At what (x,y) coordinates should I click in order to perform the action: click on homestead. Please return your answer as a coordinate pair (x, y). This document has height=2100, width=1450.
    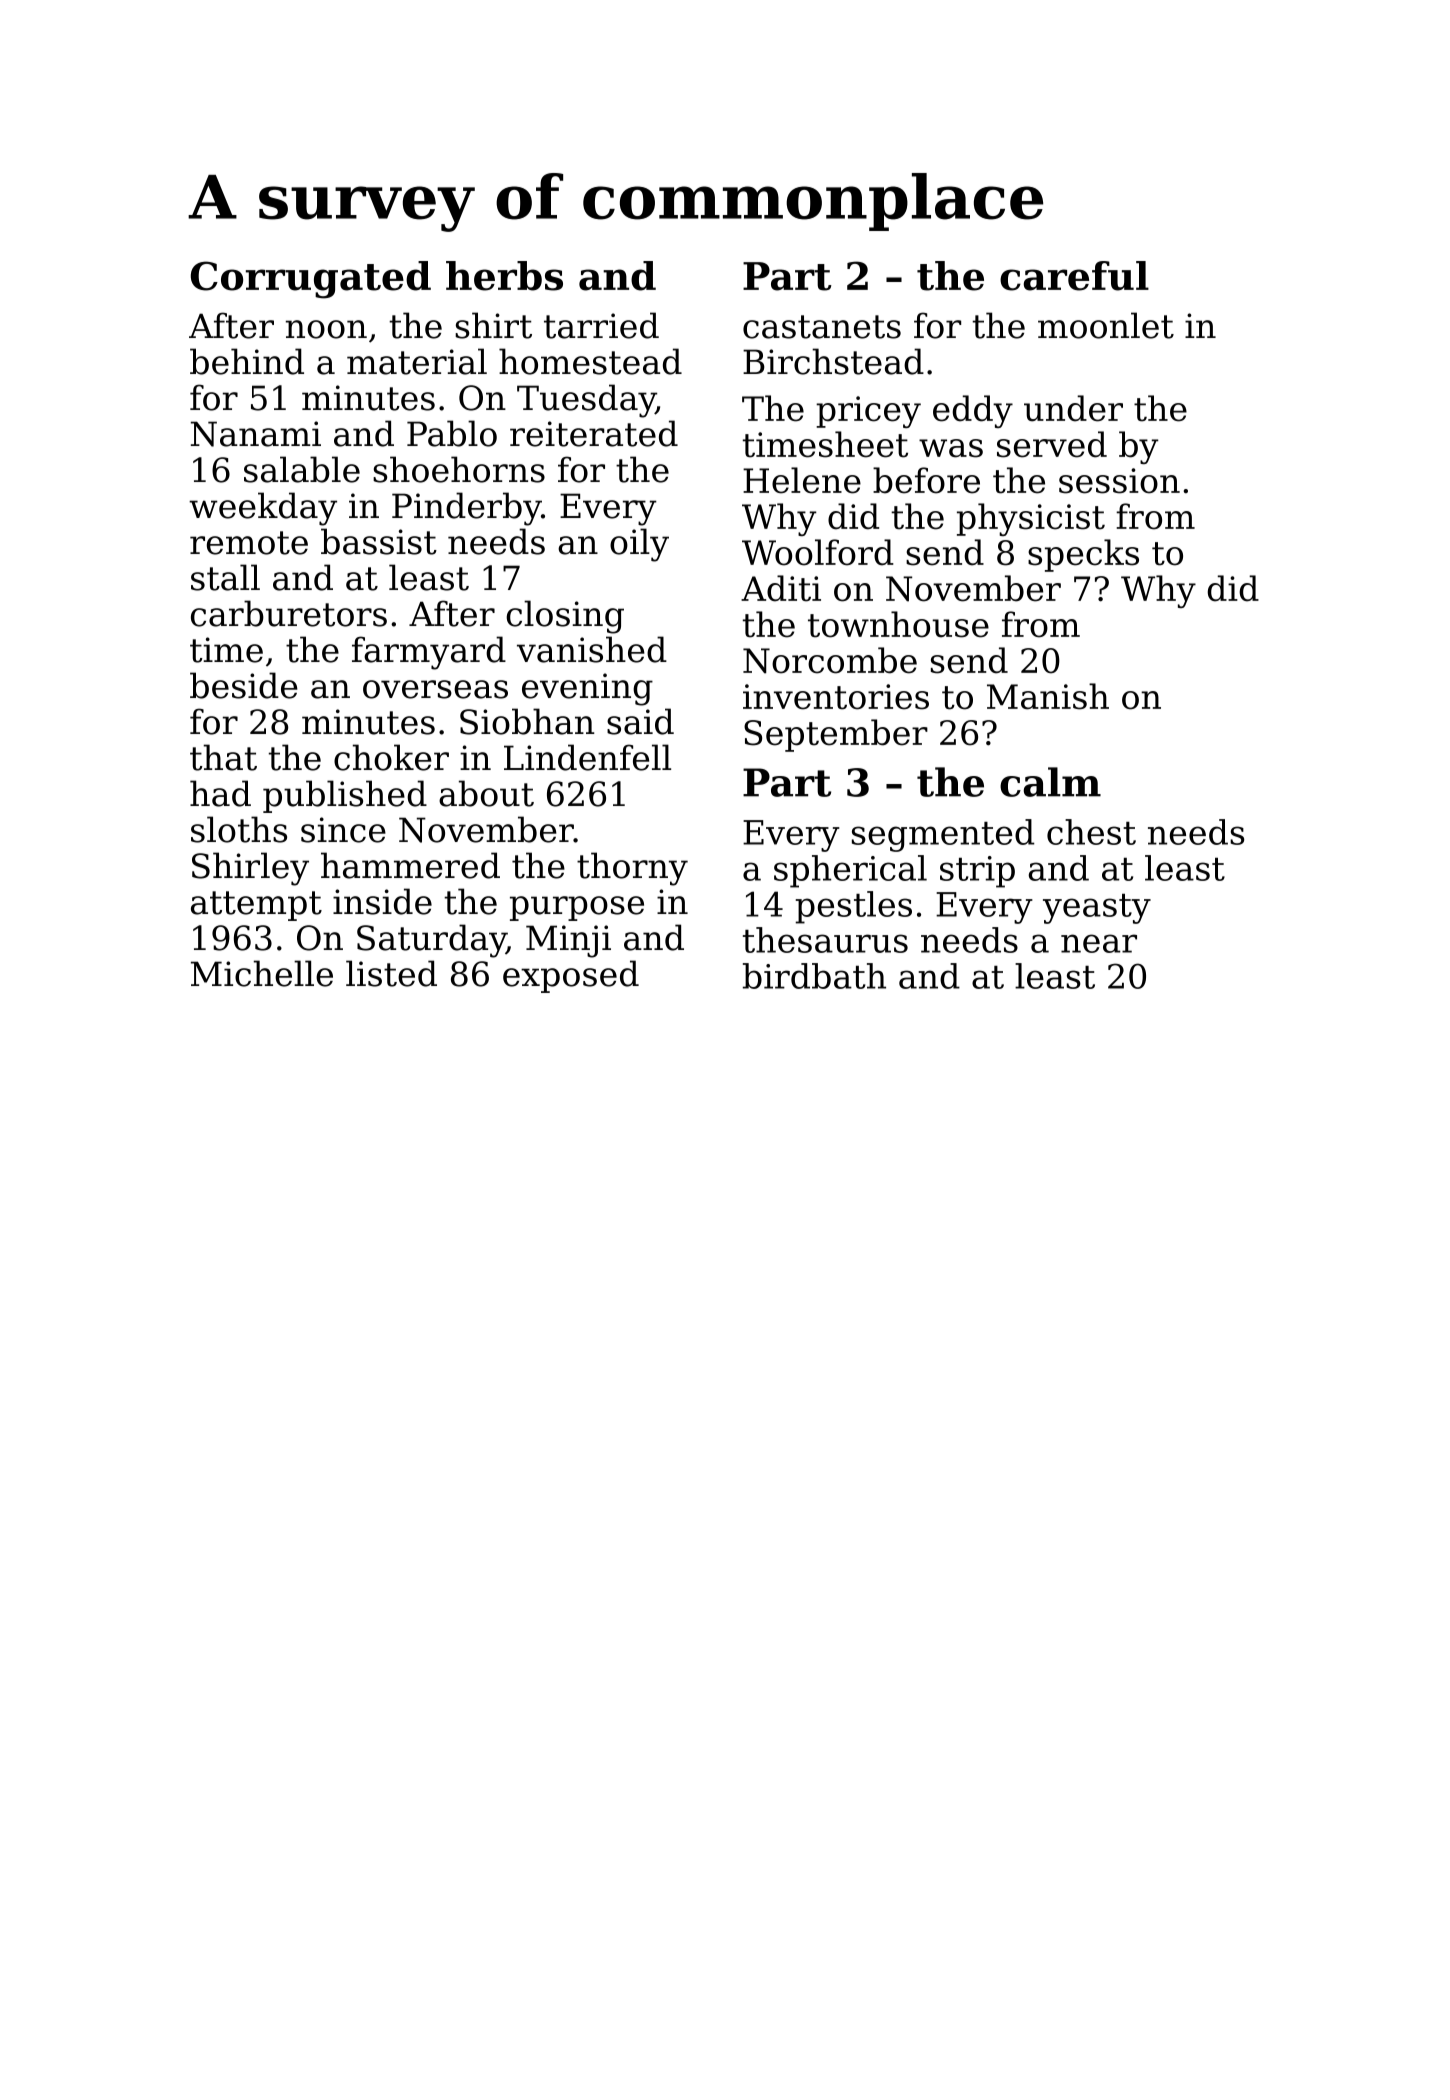
    Looking at the image, I should click on (590, 361).
